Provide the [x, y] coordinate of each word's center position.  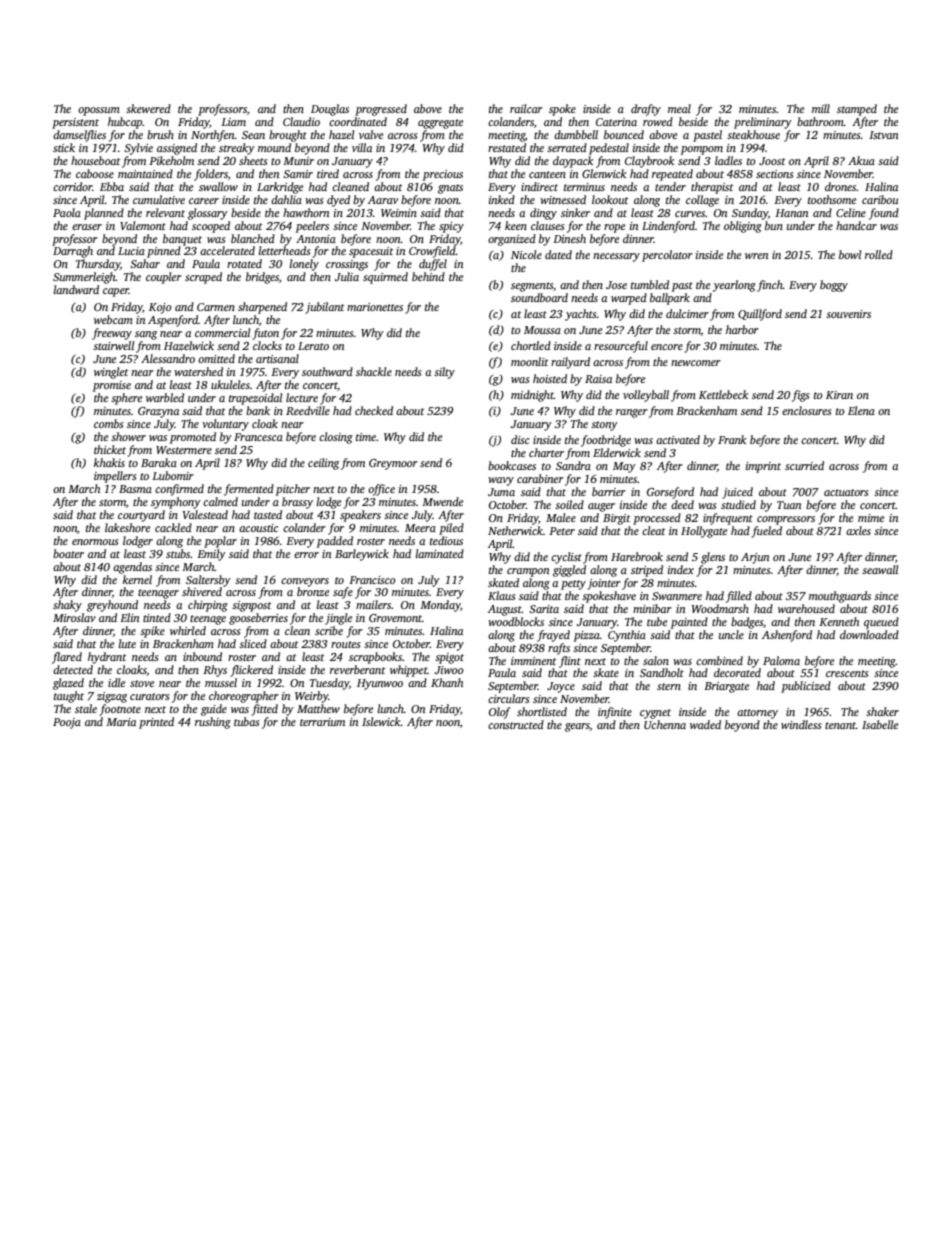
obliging [743, 227]
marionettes [375, 307]
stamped [857, 110]
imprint [763, 467]
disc [520, 439]
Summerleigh [84, 278]
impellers [115, 477]
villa [362, 147]
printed [156, 723]
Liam [233, 122]
